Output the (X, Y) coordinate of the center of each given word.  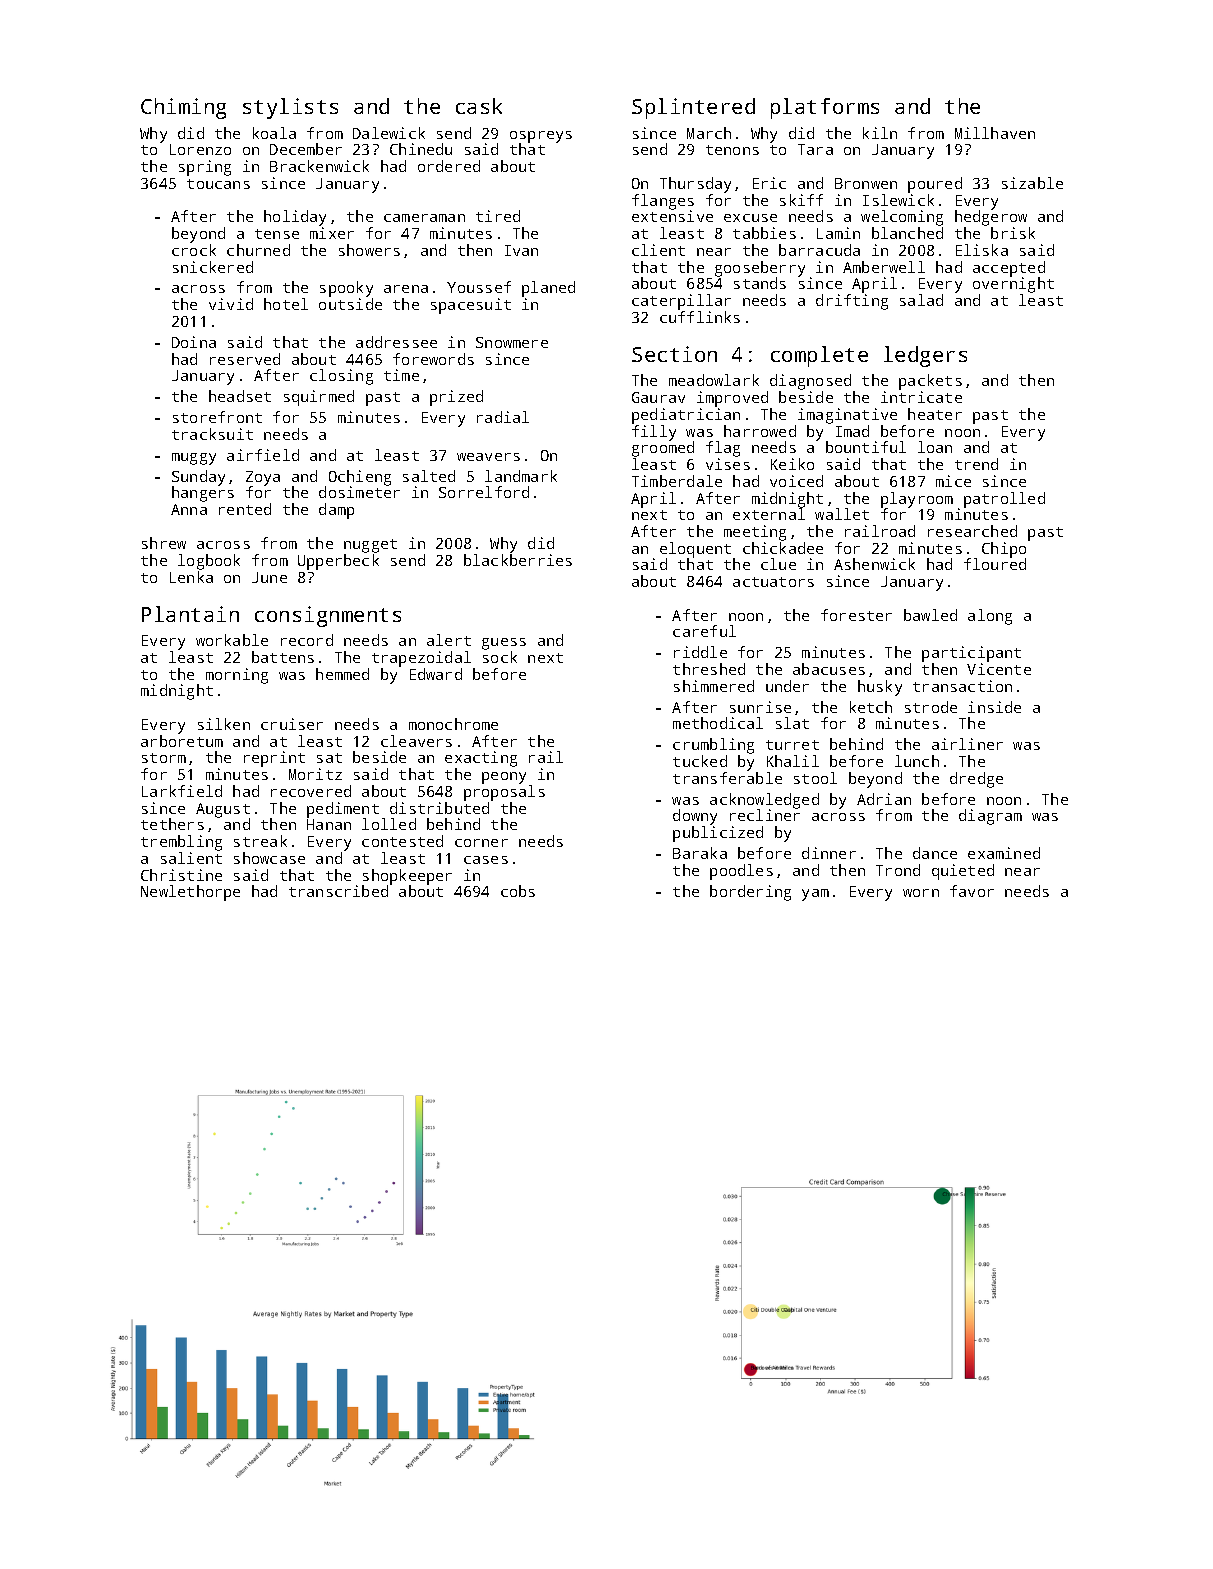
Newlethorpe (190, 893)
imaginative (847, 416)
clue (778, 564)
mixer (332, 233)
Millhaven (995, 133)
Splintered (693, 108)
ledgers (925, 356)
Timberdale (677, 481)
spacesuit (471, 306)
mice (953, 481)
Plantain (190, 614)
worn (921, 893)
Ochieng (360, 478)
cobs (518, 891)
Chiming (183, 108)
